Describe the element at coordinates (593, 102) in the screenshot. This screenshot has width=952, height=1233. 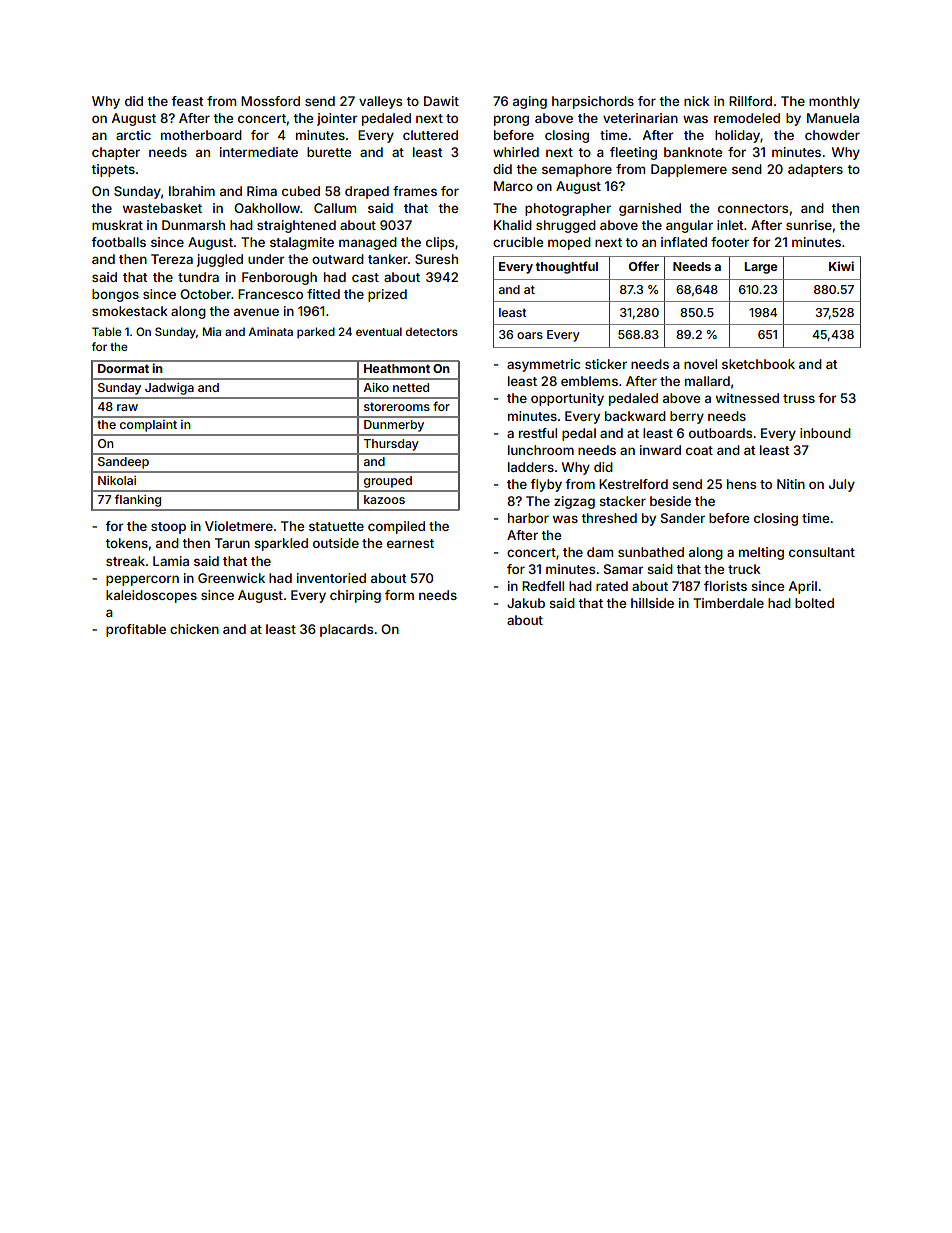
I see `harpsichords` at that location.
